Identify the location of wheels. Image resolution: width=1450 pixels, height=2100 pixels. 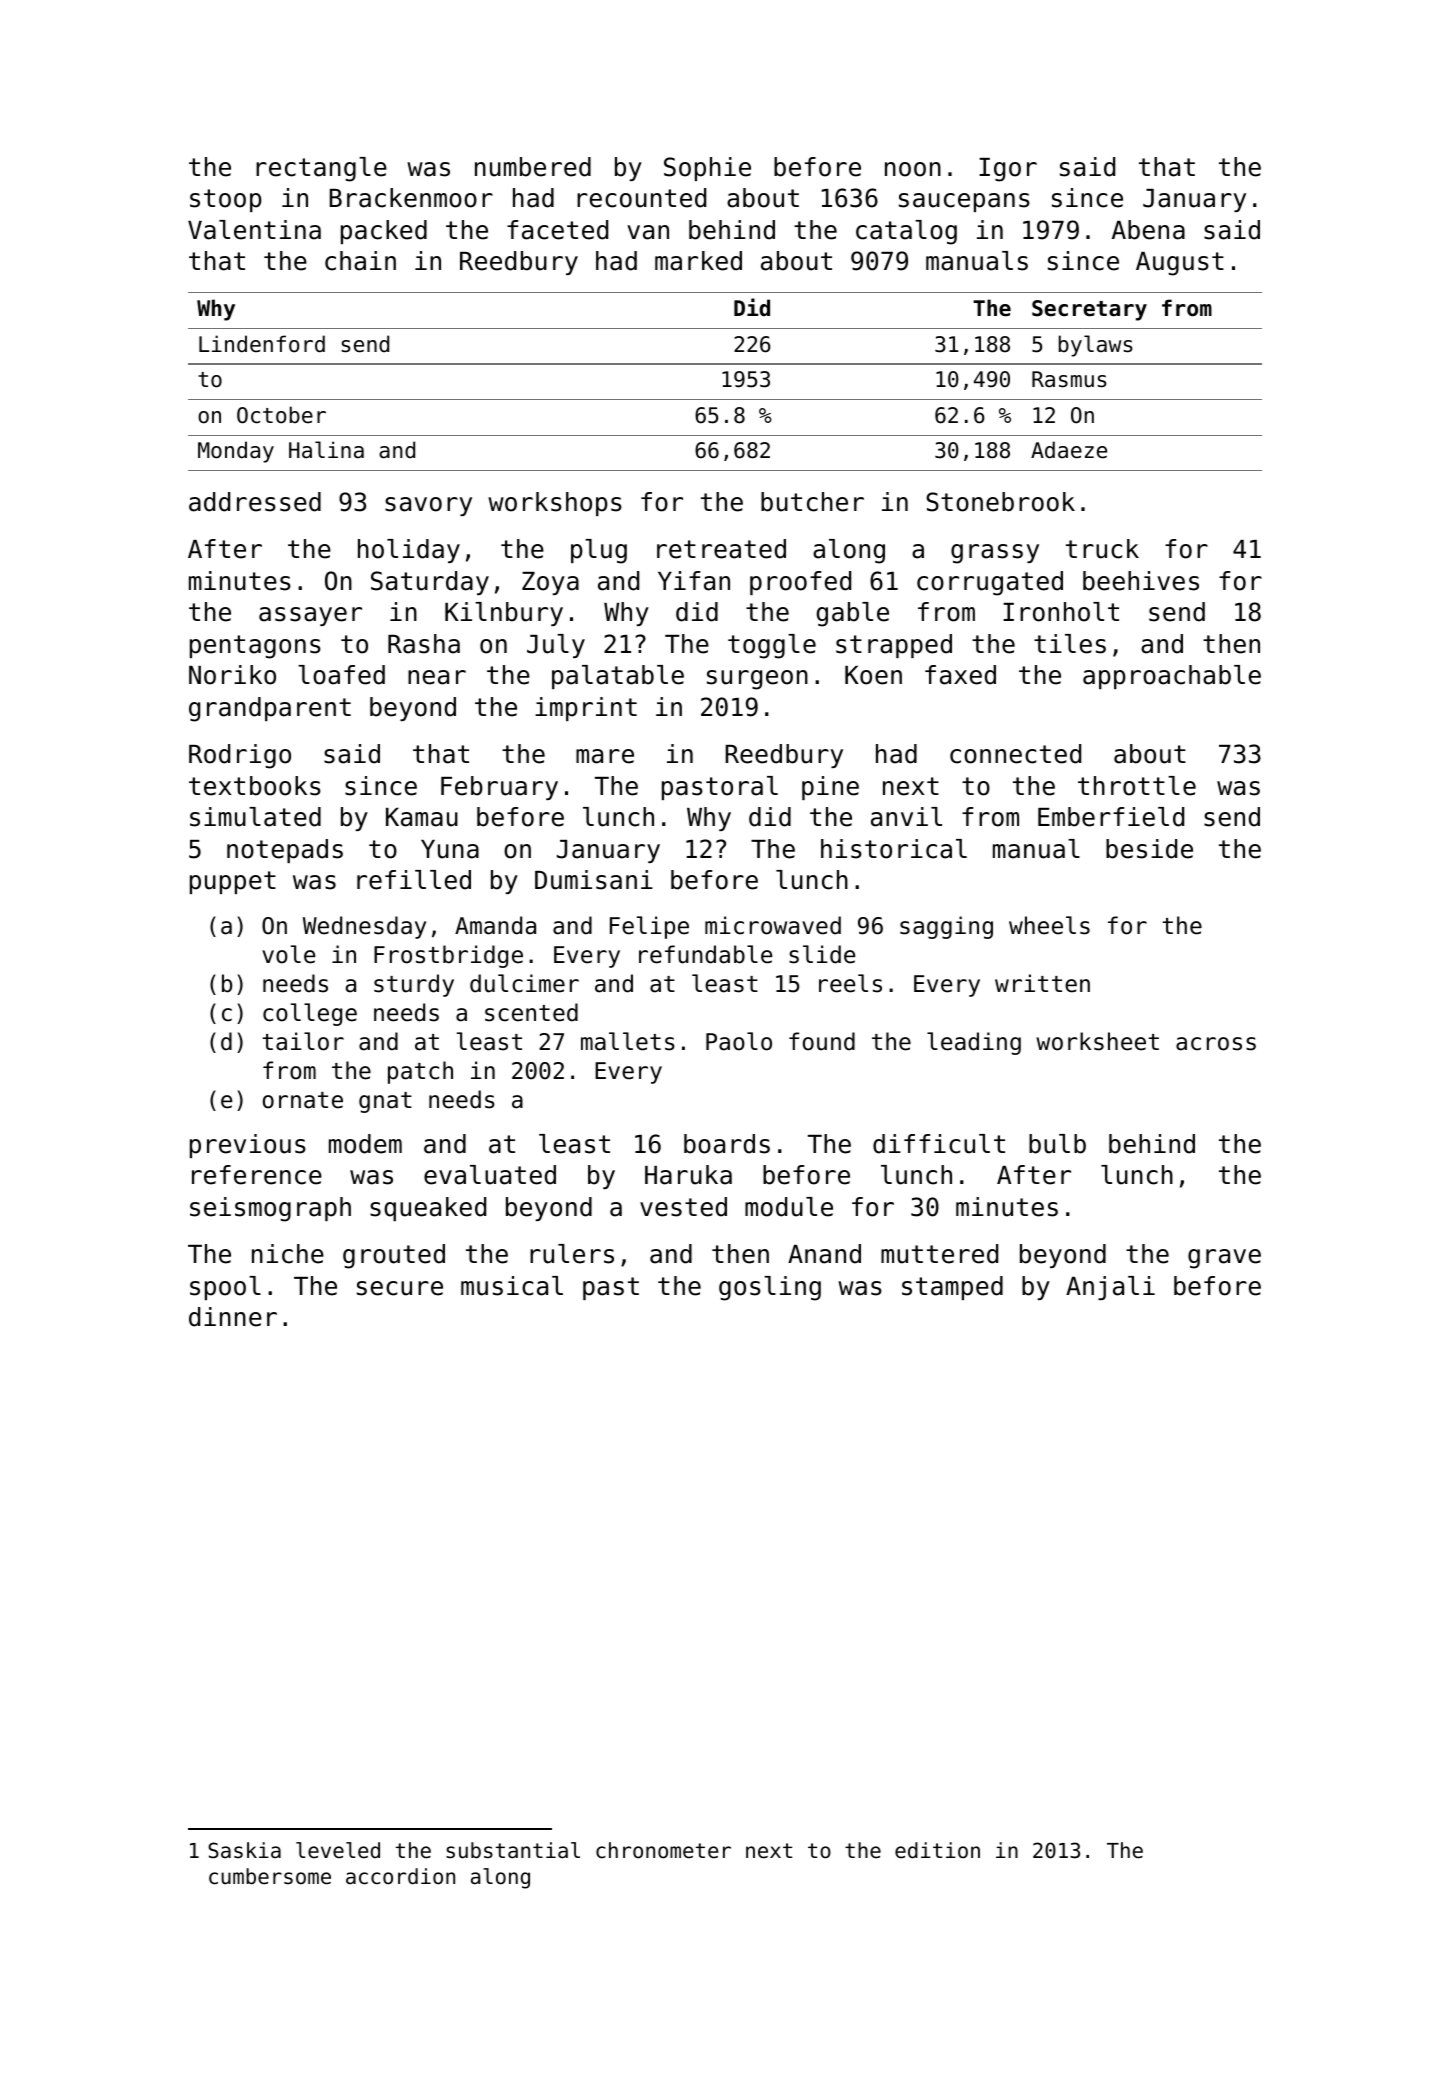
(1049, 925).
